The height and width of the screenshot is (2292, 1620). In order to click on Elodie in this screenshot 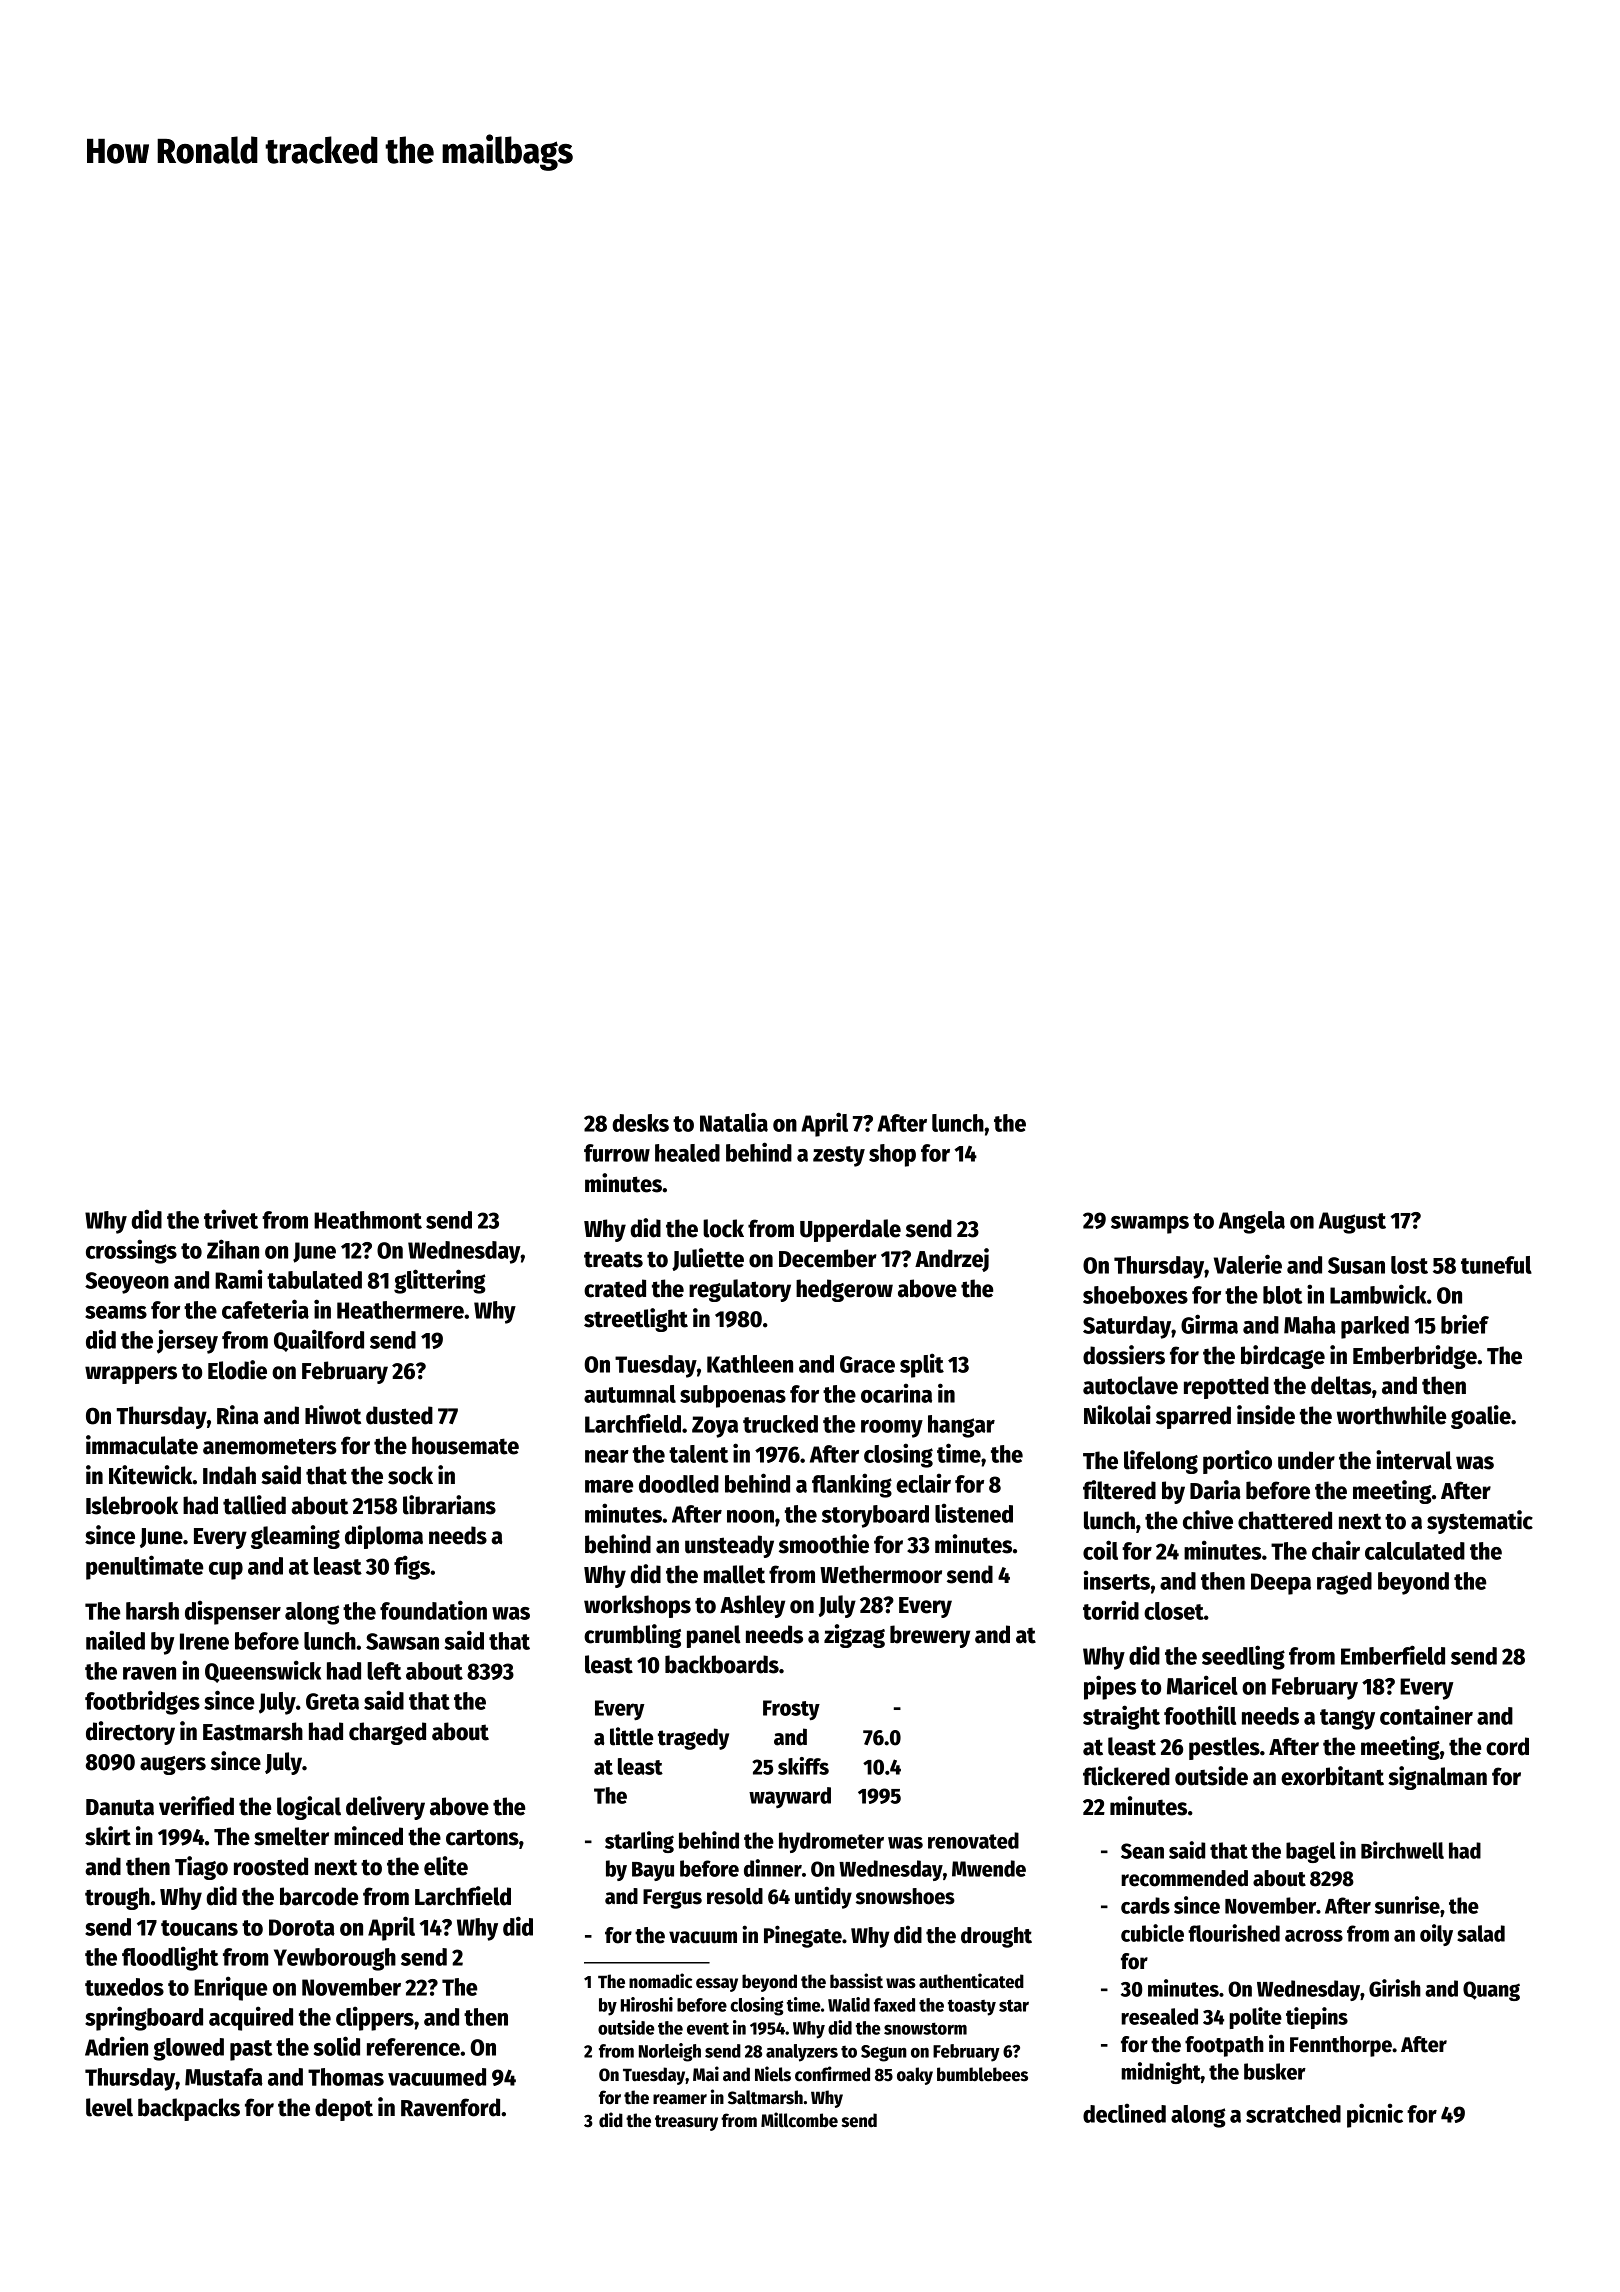, I will do `click(237, 1370)`.
